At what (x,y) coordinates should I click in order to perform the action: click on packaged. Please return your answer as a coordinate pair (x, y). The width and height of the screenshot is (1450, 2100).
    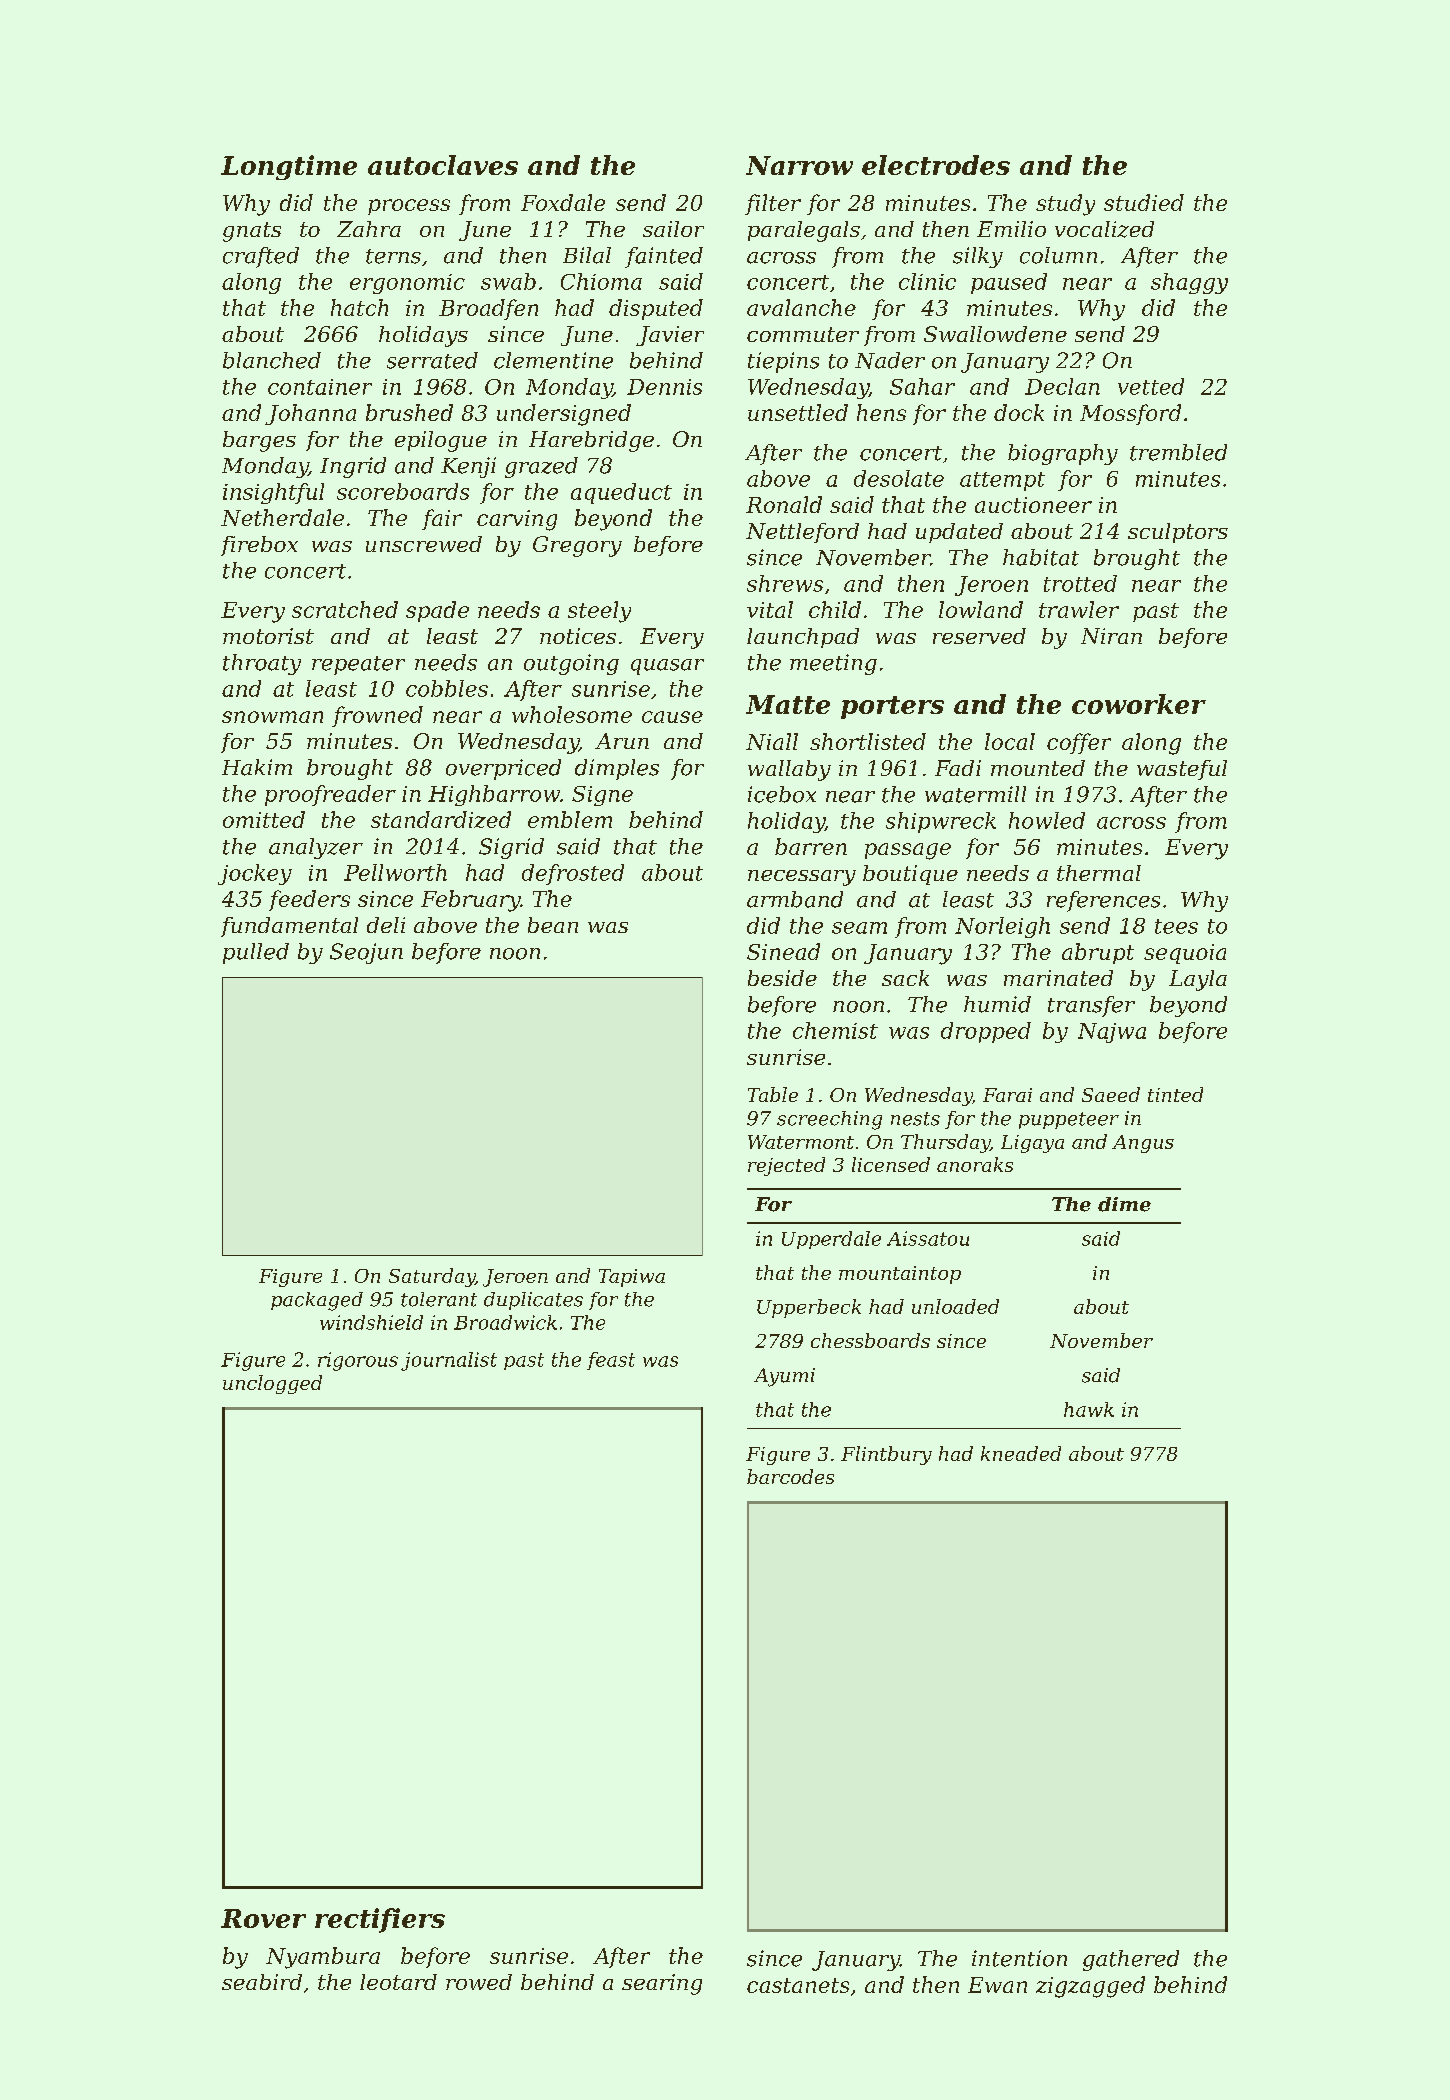
    Looking at the image, I should click on (317, 1301).
